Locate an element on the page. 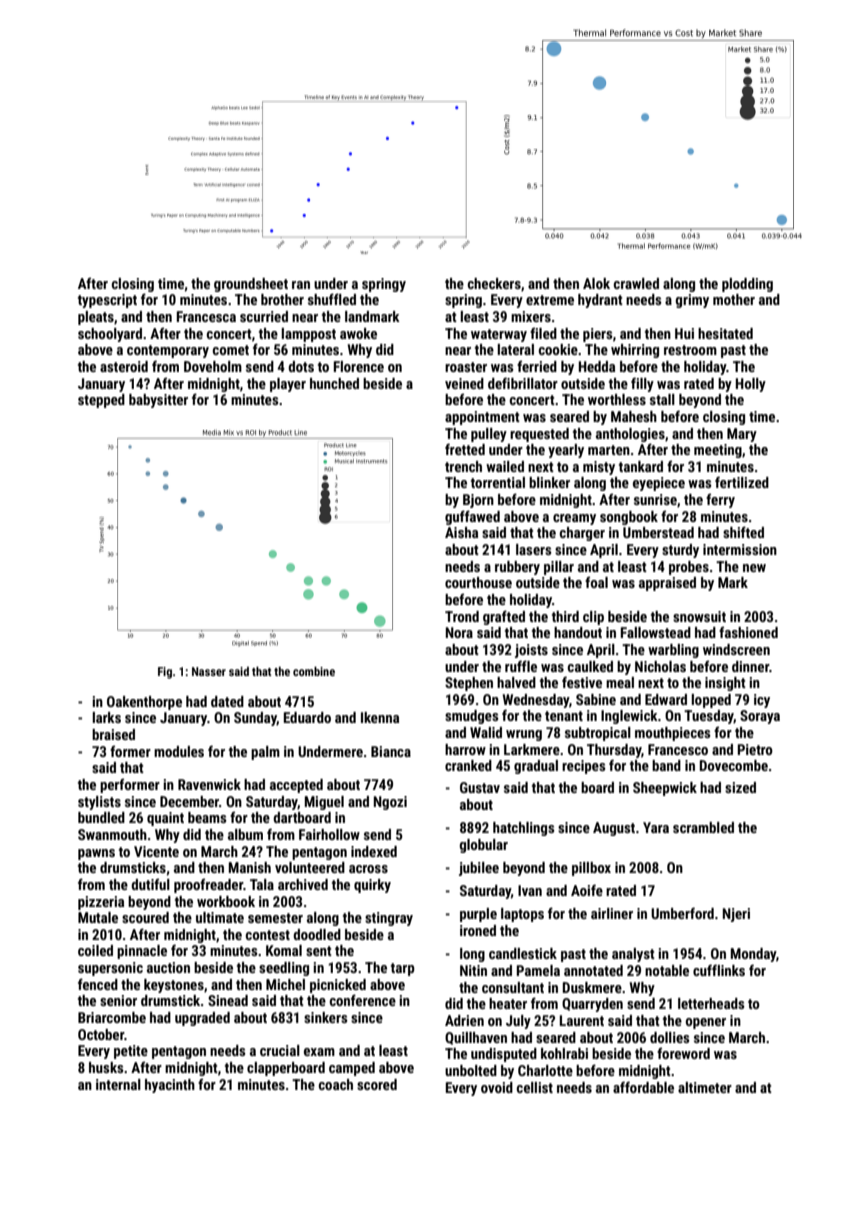  rubbery is located at coordinates (517, 568).
